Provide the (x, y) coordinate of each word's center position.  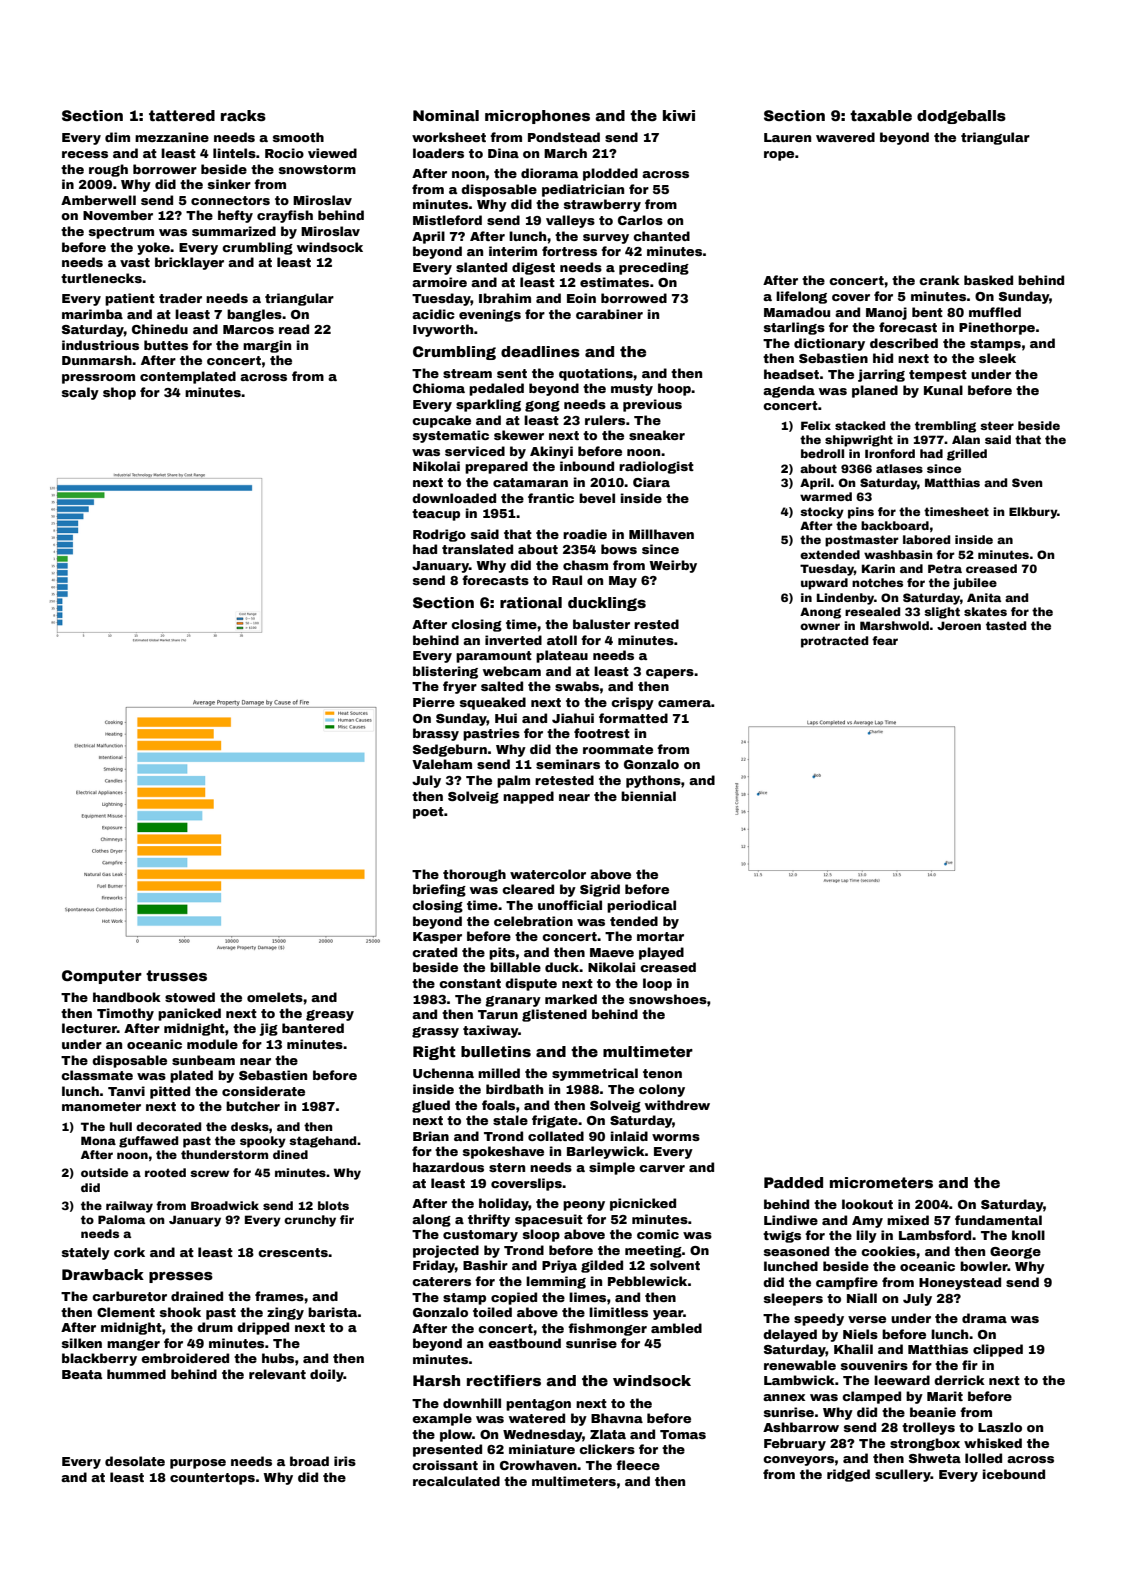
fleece (638, 1465)
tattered (182, 115)
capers (670, 674)
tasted (1006, 625)
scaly (80, 393)
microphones (537, 117)
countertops (212, 1479)
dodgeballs (961, 117)
